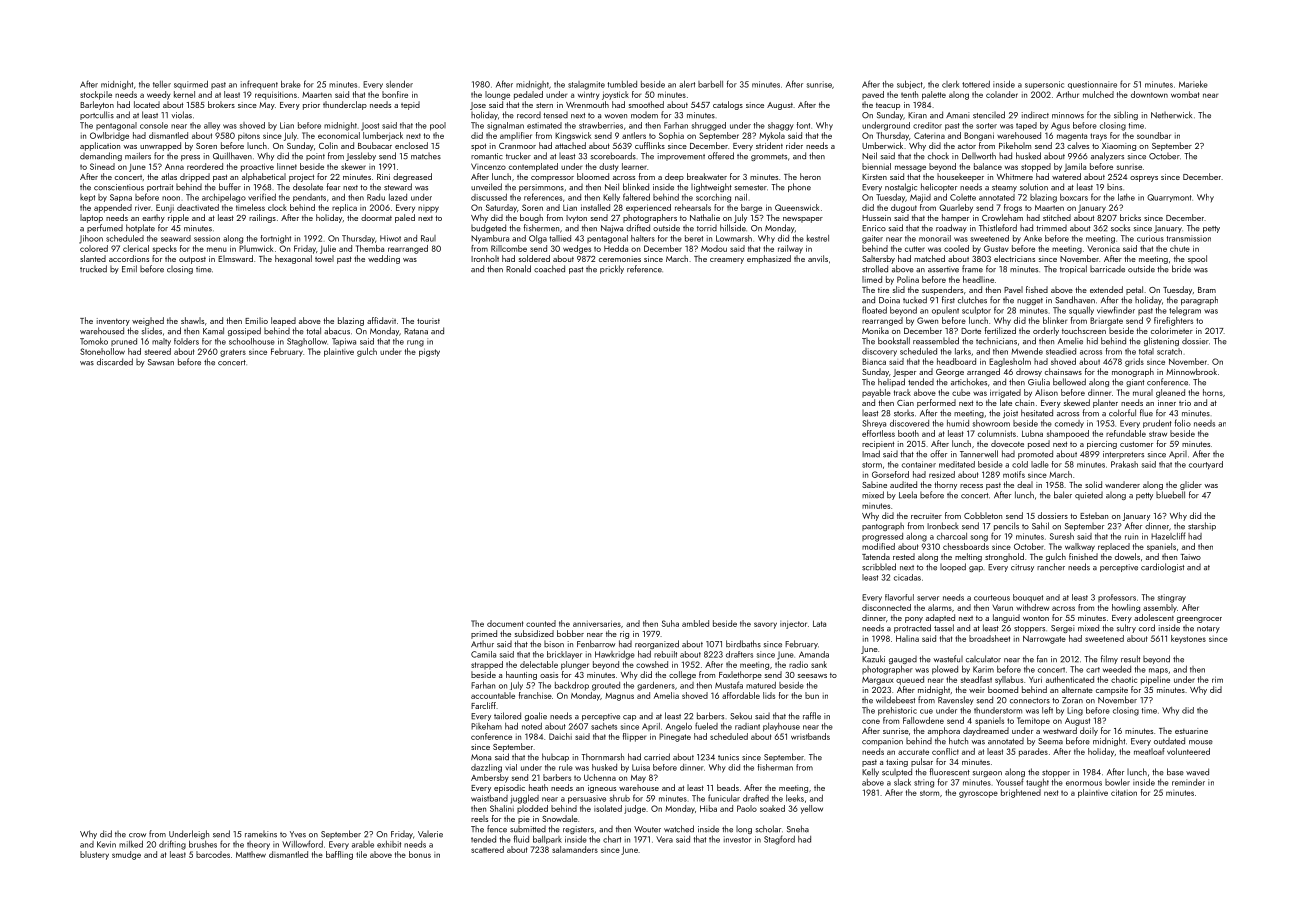  Describe the element at coordinates (1004, 188) in the screenshot. I see `steamy` at that location.
